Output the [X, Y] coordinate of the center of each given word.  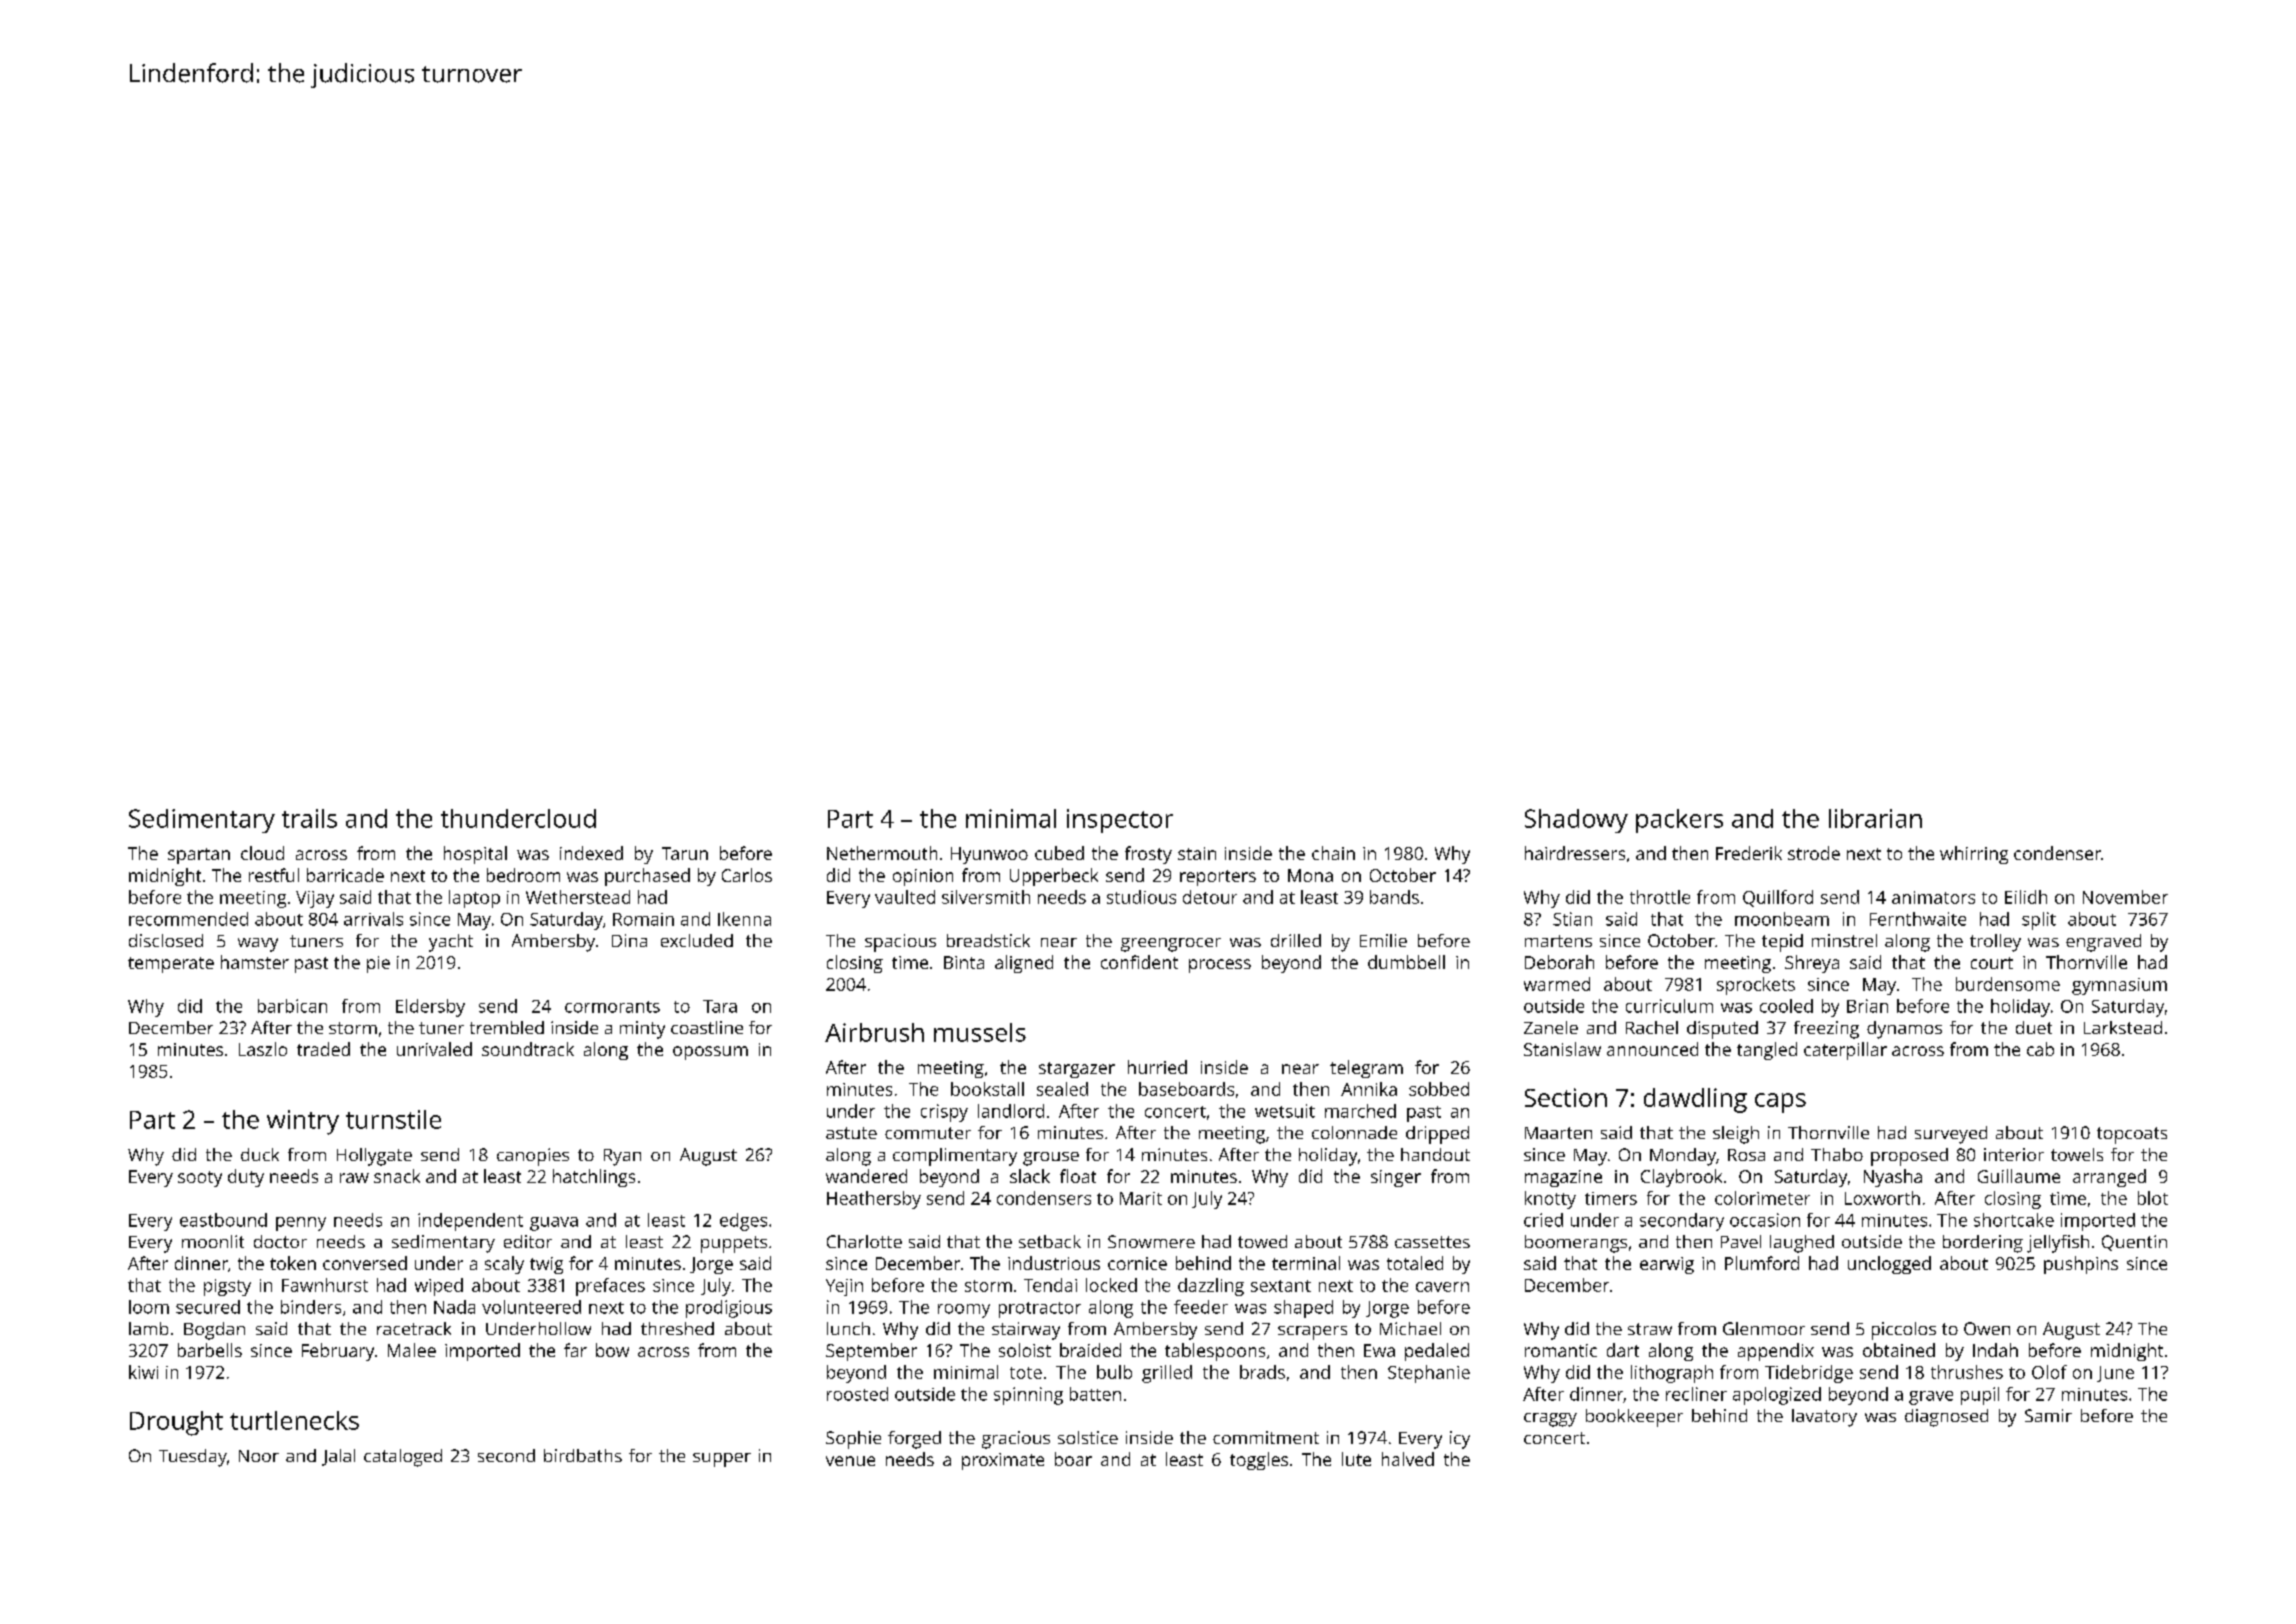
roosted [857, 1394]
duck [260, 1154]
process [1220, 966]
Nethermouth [882, 853]
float [1078, 1176]
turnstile [393, 1119]
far [575, 1350]
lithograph [1672, 1374]
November [2125, 897]
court [1992, 963]
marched [1360, 1111]
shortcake [2014, 1220]
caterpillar [1845, 1051]
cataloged [403, 1458]
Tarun [685, 853]
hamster [255, 962]
